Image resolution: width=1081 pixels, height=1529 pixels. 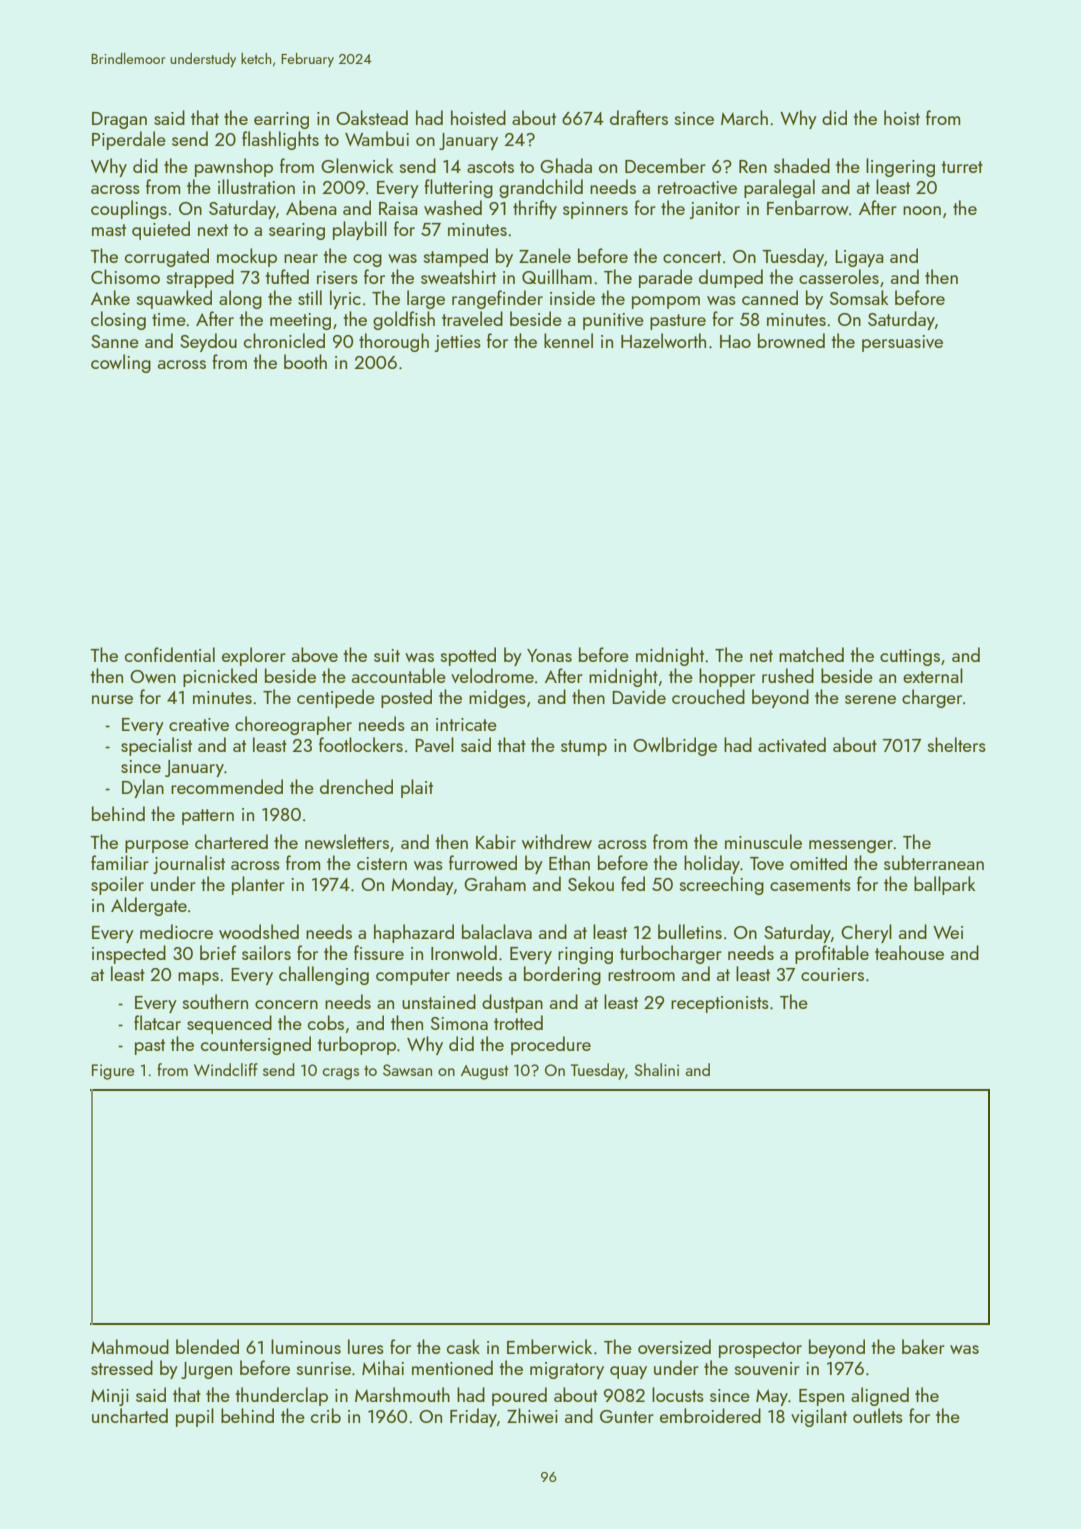 What do you see at coordinates (568, 340) in the screenshot?
I see `kennel` at bounding box center [568, 340].
